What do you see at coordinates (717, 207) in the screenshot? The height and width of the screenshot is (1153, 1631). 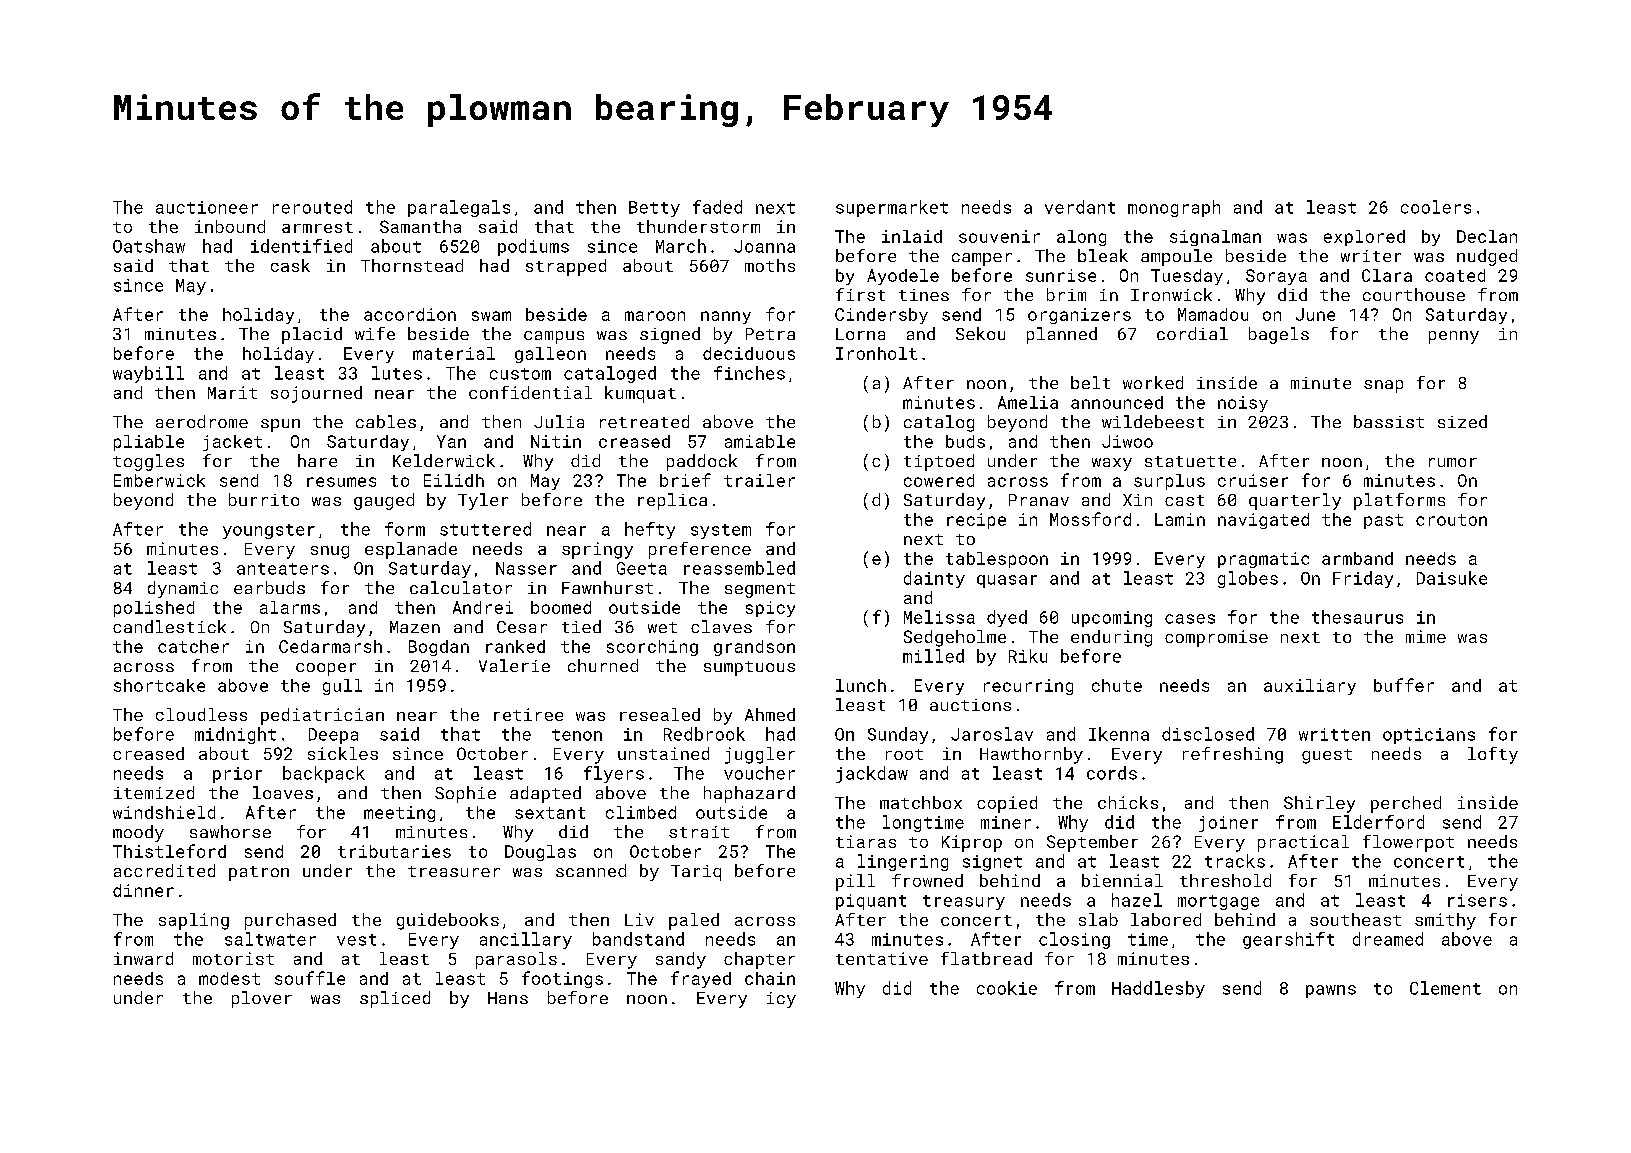 I see `faded` at bounding box center [717, 207].
